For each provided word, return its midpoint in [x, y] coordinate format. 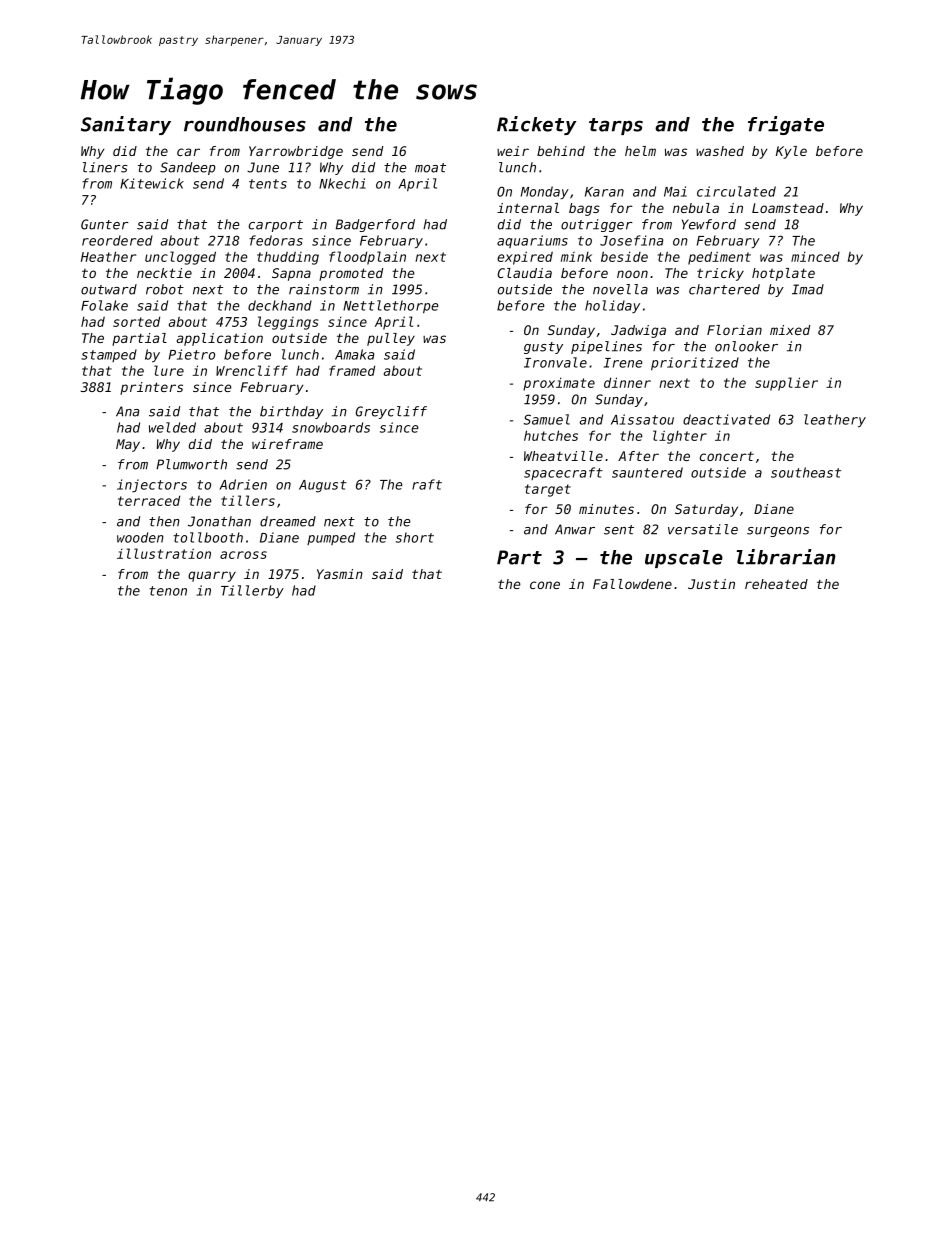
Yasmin [340, 574]
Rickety [536, 125]
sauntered [647, 472]
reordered [117, 240]
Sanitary [126, 125]
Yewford [709, 224]
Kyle [791, 152]
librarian [785, 557]
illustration [164, 553]
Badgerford [375, 225]
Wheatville [563, 456]
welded [172, 427]
